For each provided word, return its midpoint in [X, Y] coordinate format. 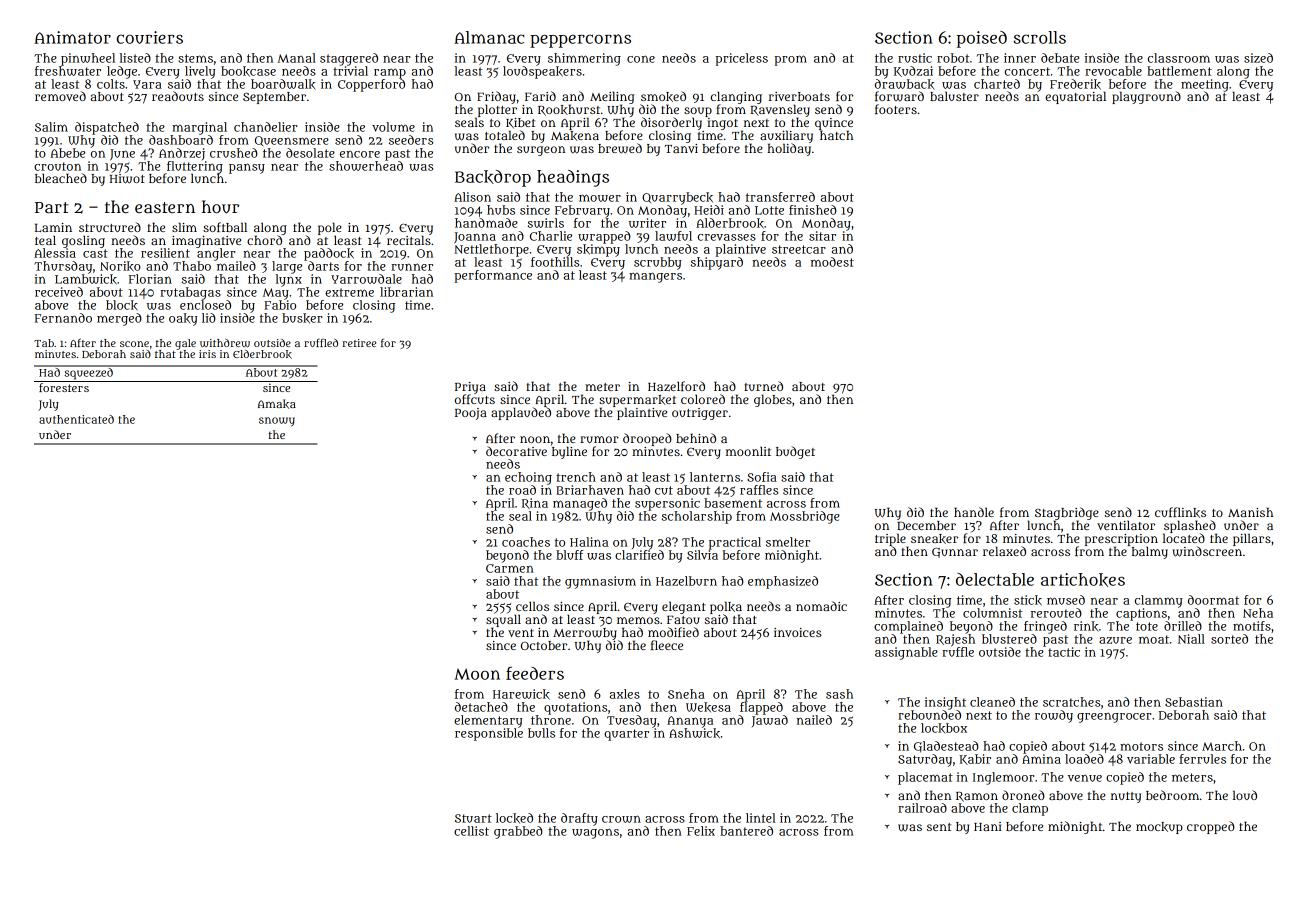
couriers [150, 37]
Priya [470, 388]
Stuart [473, 818]
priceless [741, 59]
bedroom [1172, 795]
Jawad [770, 721]
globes [773, 400]
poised [982, 39]
